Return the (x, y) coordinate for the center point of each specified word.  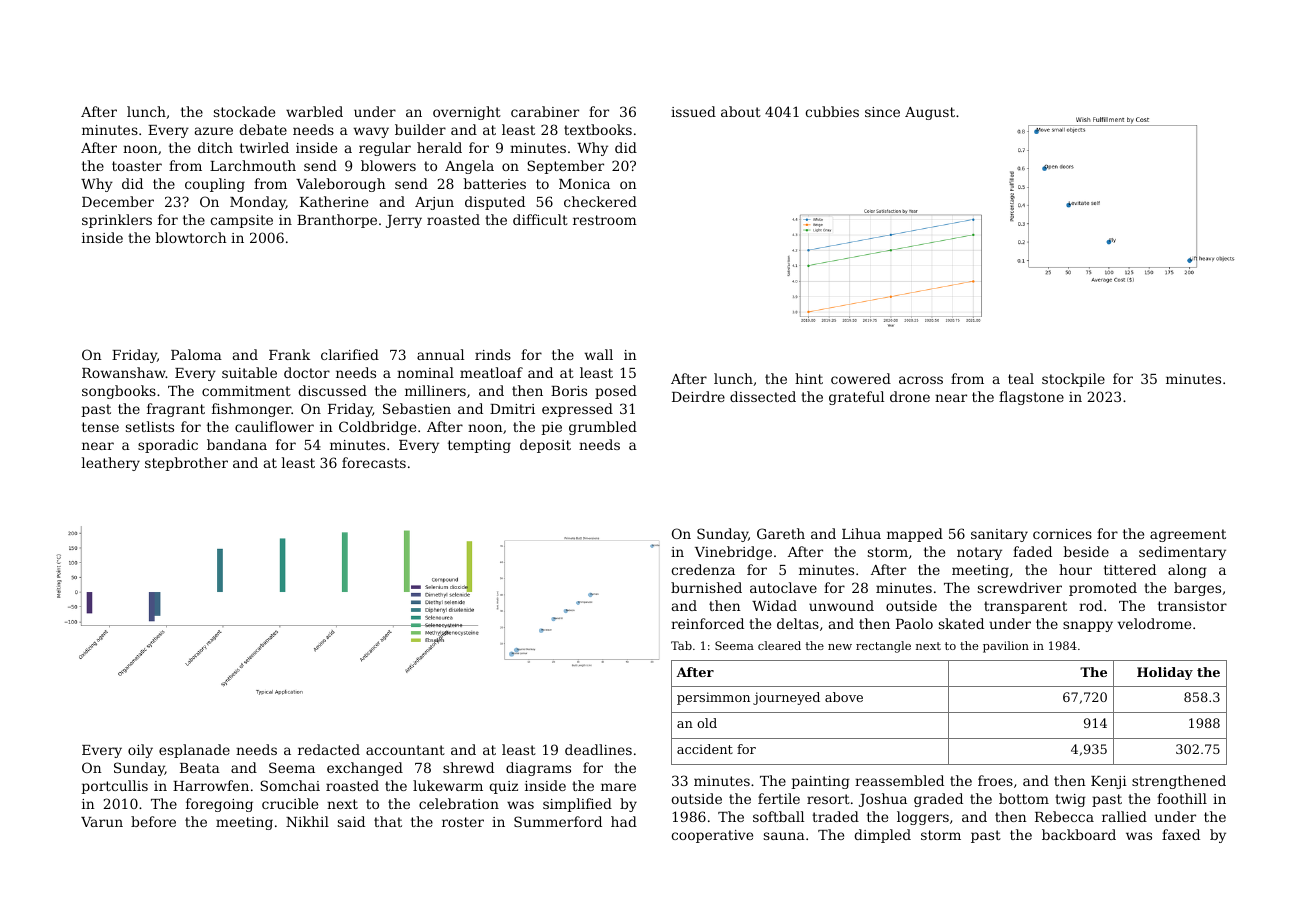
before (153, 821)
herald (439, 147)
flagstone (1031, 398)
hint (809, 378)
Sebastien (417, 408)
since (882, 112)
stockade (244, 111)
